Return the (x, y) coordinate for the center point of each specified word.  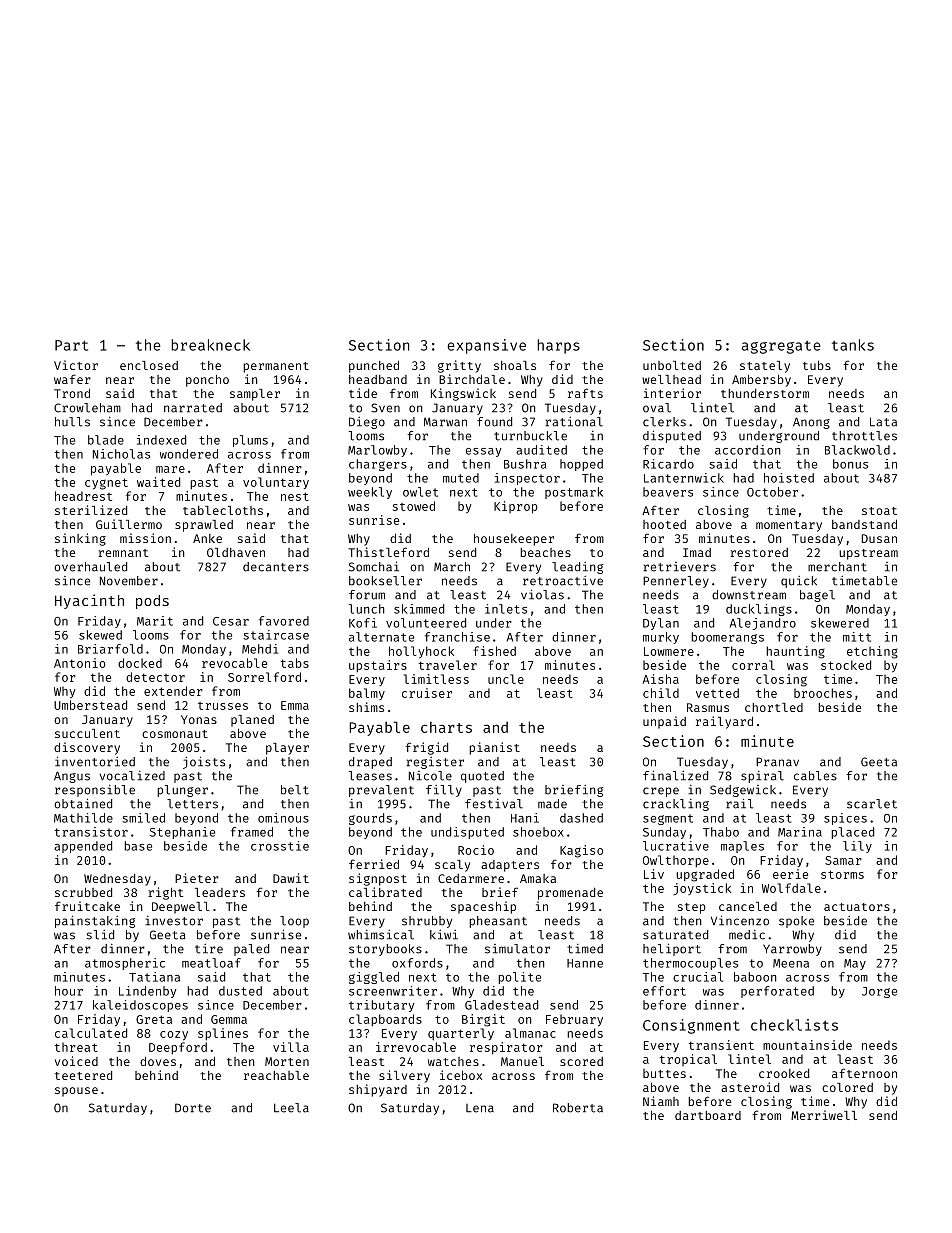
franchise (457, 637)
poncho (207, 381)
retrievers (680, 567)
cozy (174, 1036)
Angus (72, 777)
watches (453, 1061)
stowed (414, 506)
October (772, 492)
